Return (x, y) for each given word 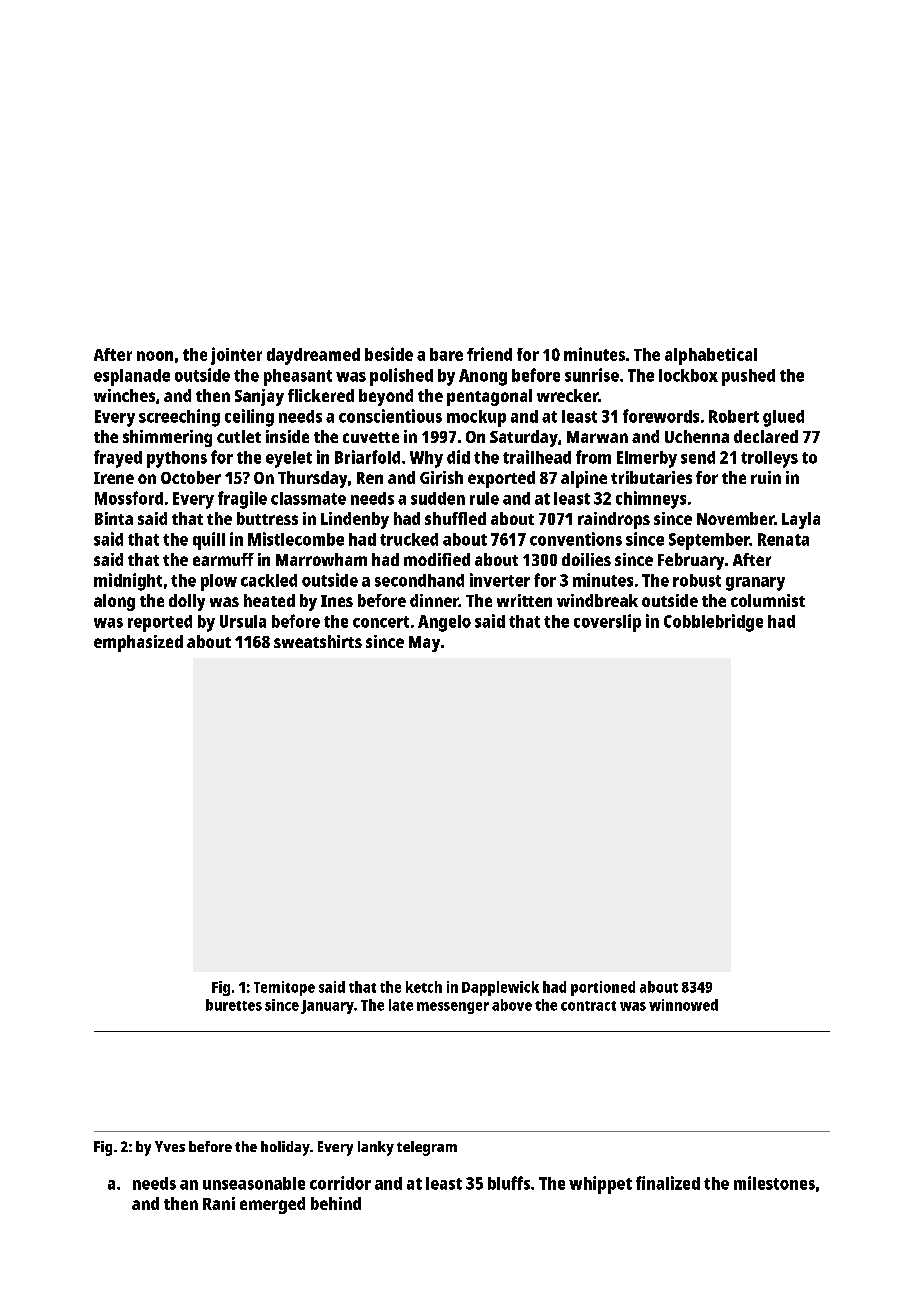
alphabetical (711, 356)
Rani (219, 1203)
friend (489, 354)
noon (155, 356)
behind (336, 1203)
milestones (774, 1183)
